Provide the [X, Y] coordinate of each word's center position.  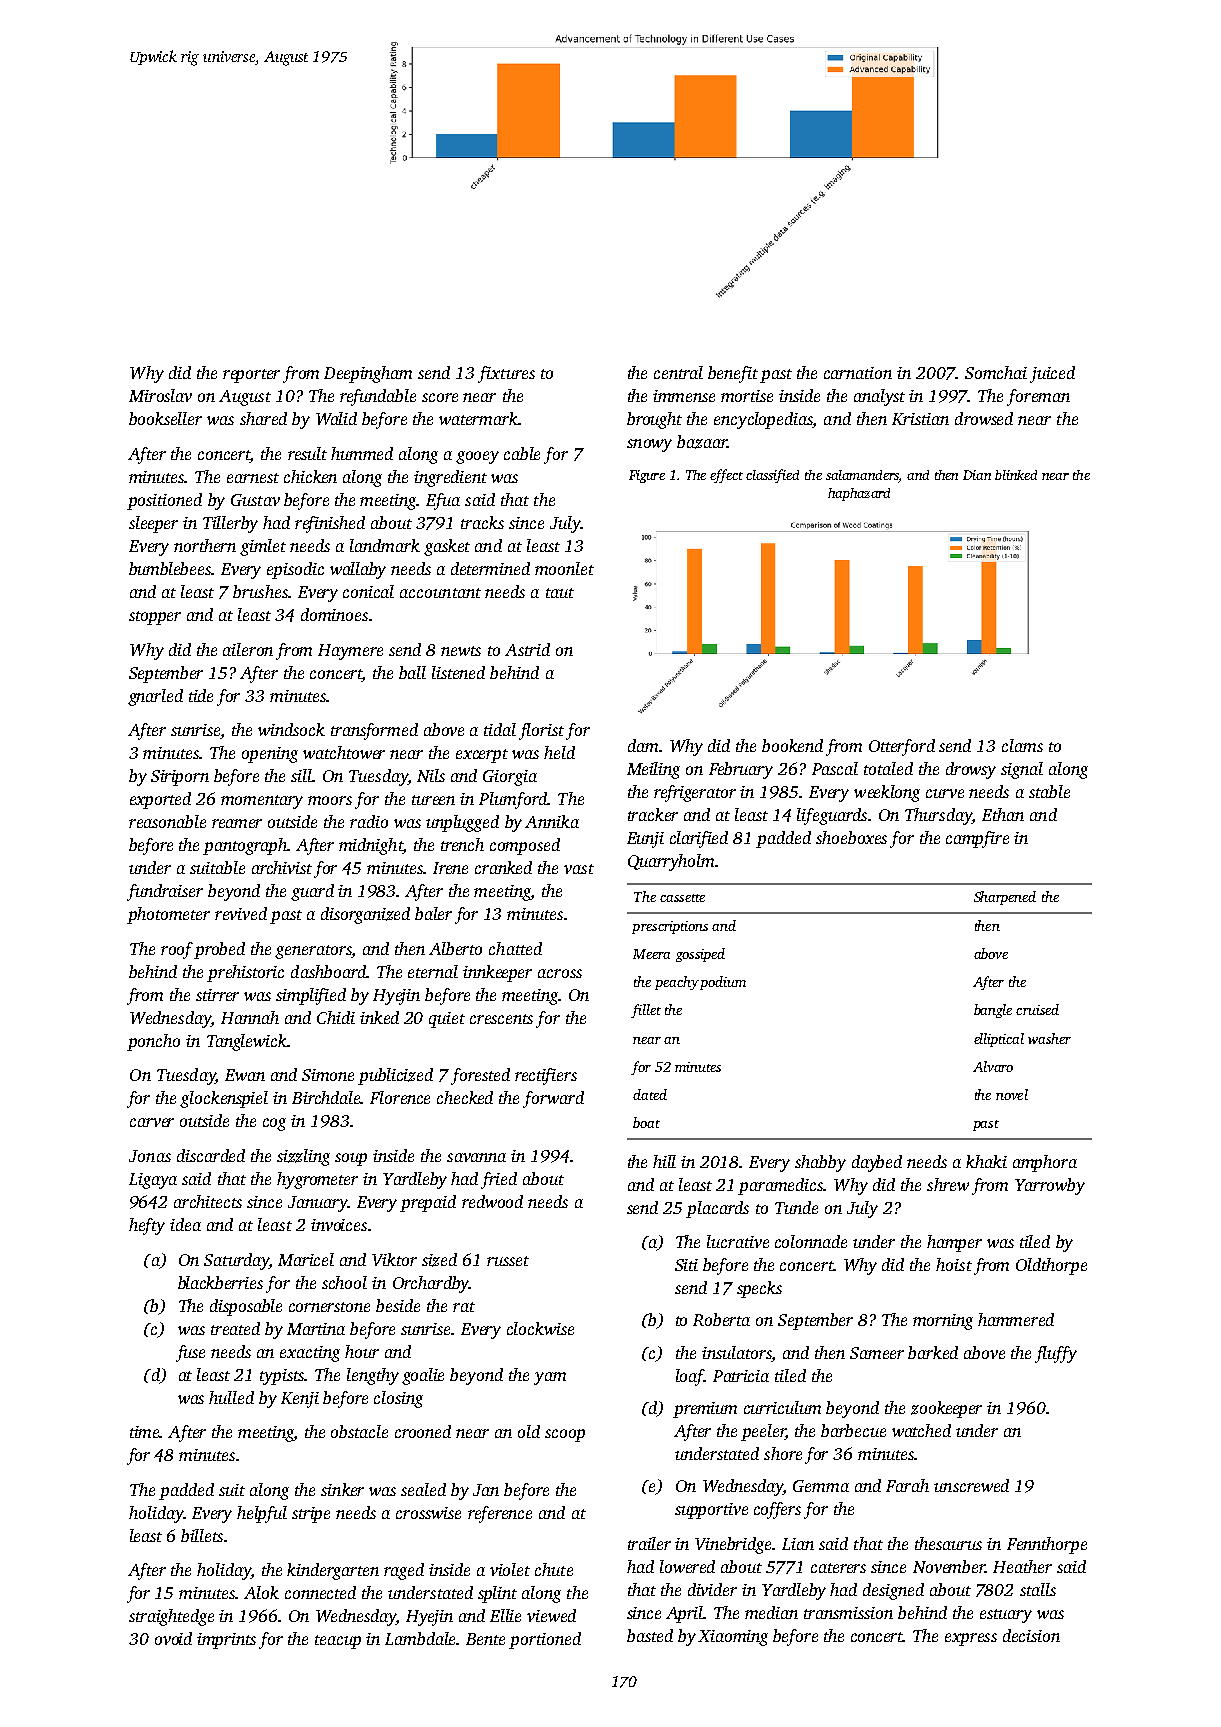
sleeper [153, 524]
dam [643, 745]
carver [152, 1122]
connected [320, 1592]
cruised [1037, 1009]
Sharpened [1005, 898]
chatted [515, 948]
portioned [545, 1640]
